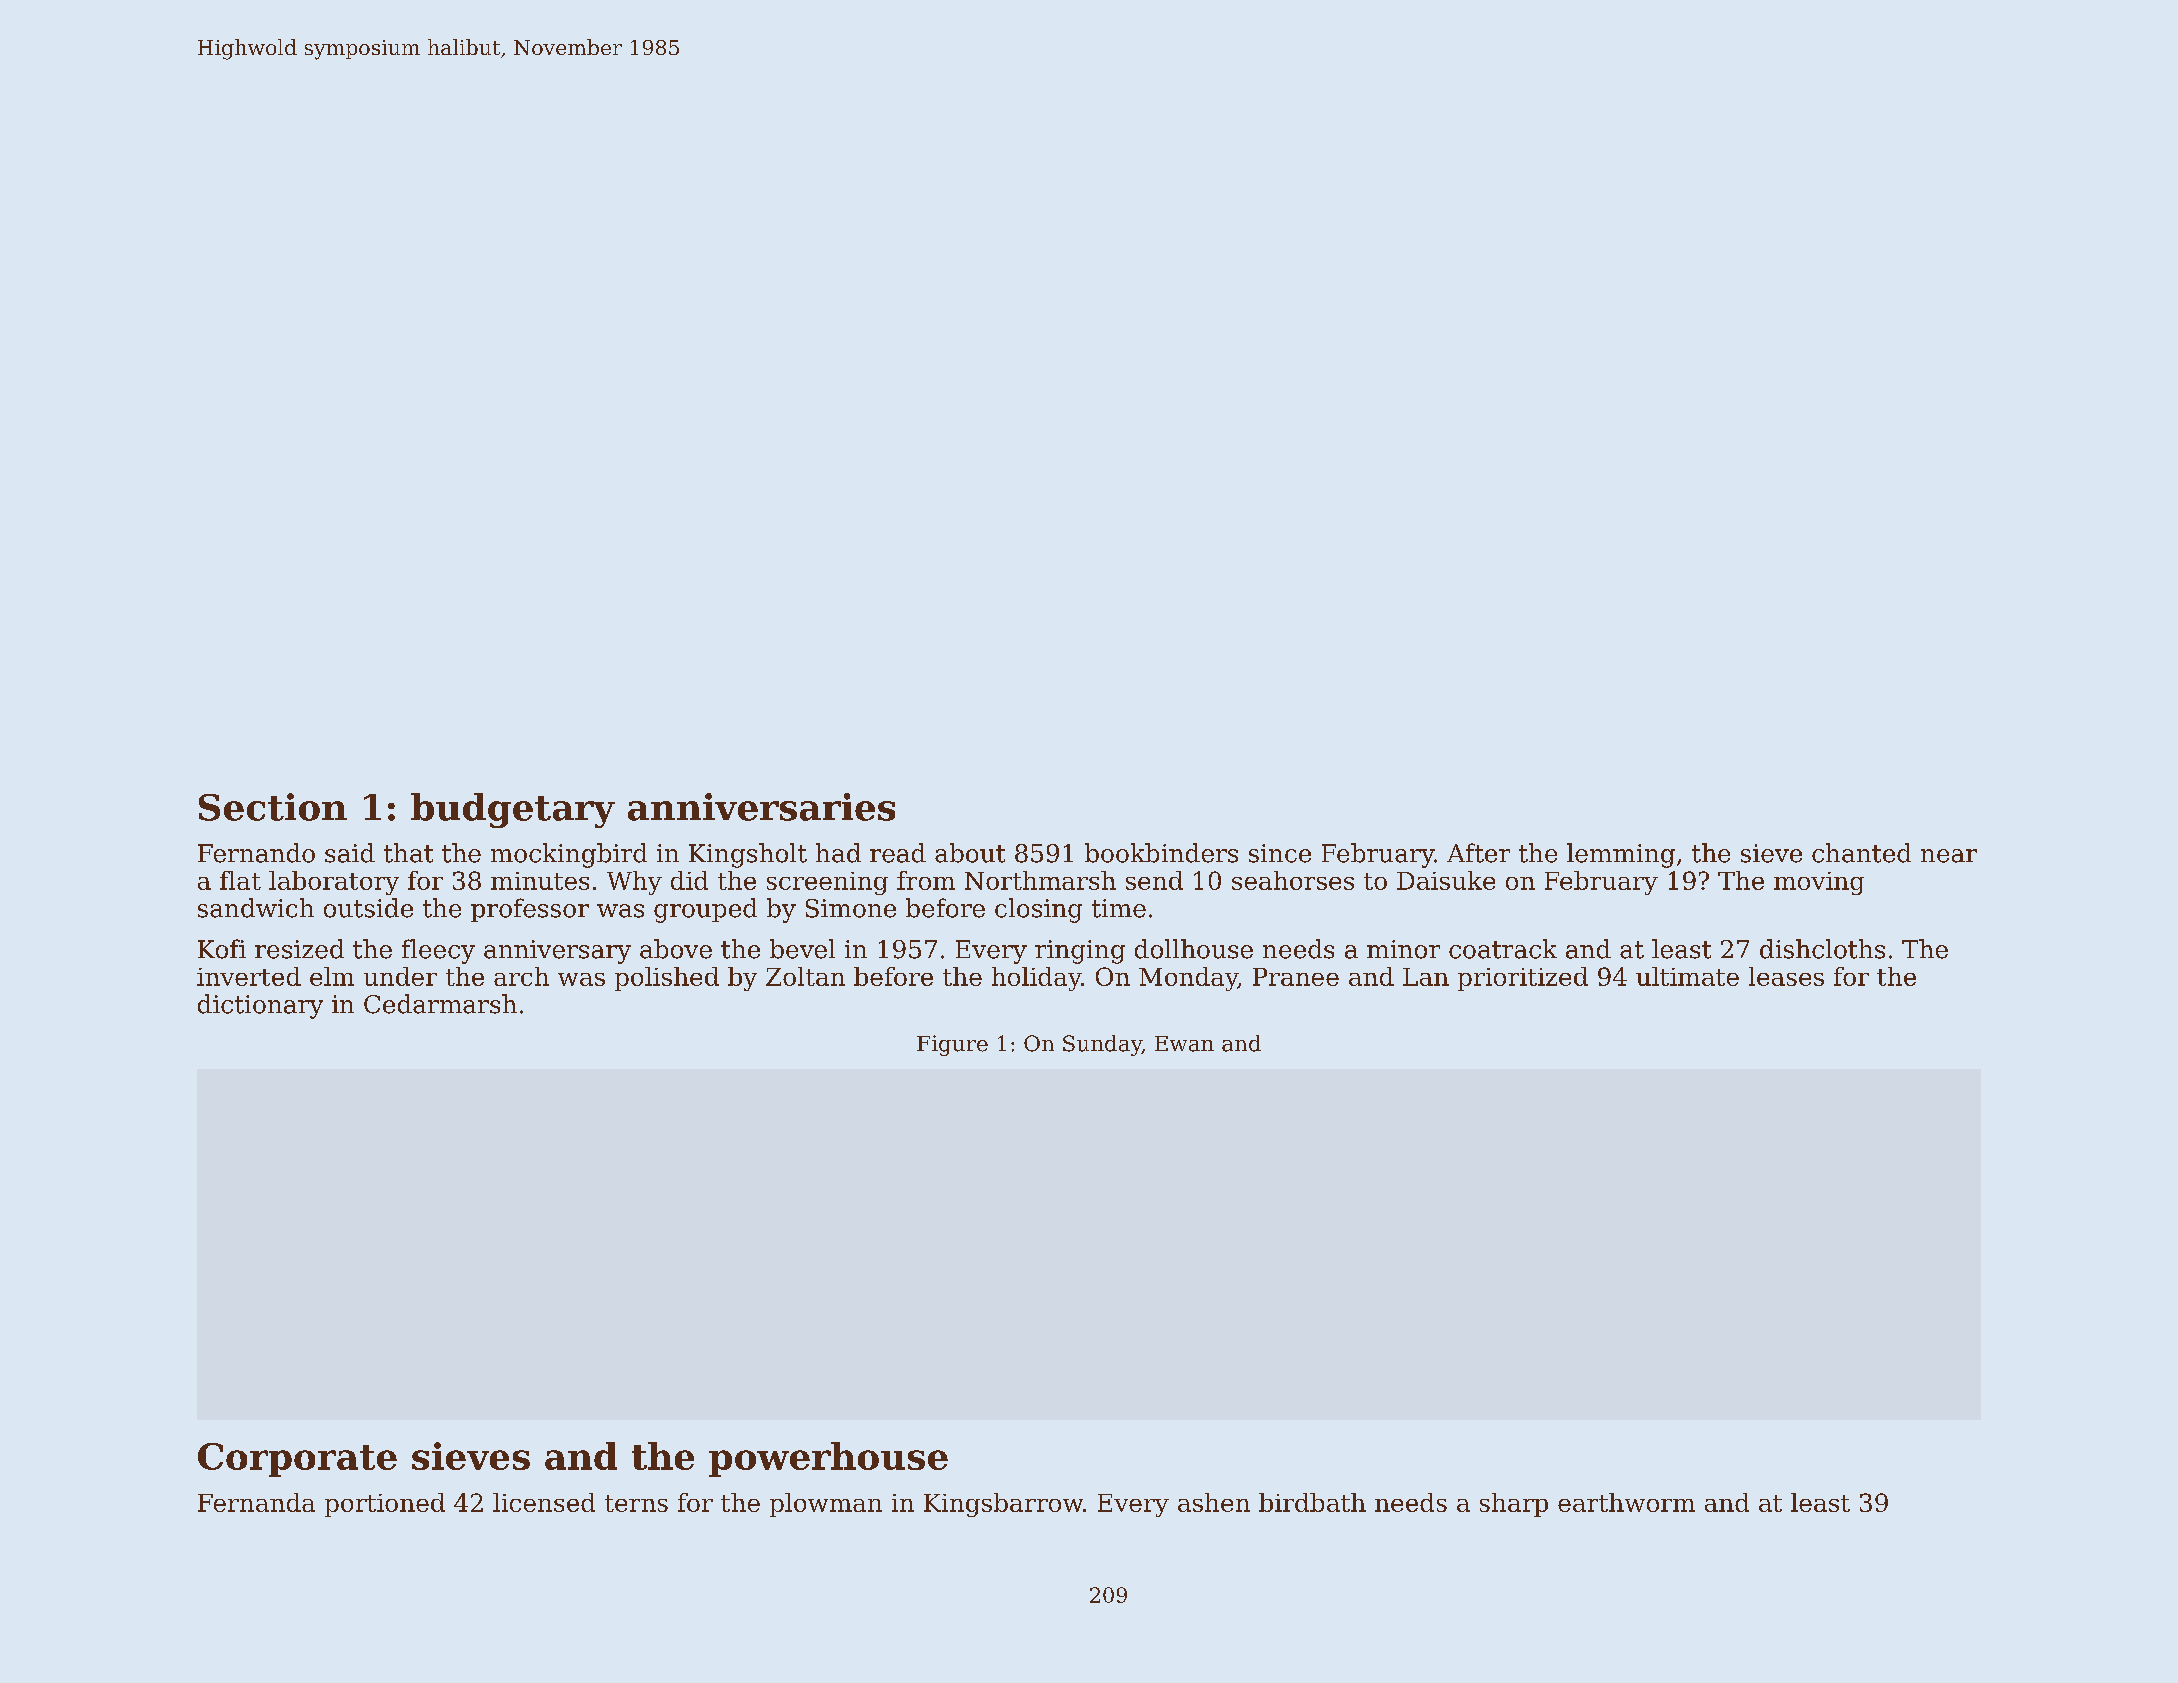 This document has height=1683, width=2178. Describe the element at coordinates (1102, 1045) in the document. I see `Sunday` at that location.
